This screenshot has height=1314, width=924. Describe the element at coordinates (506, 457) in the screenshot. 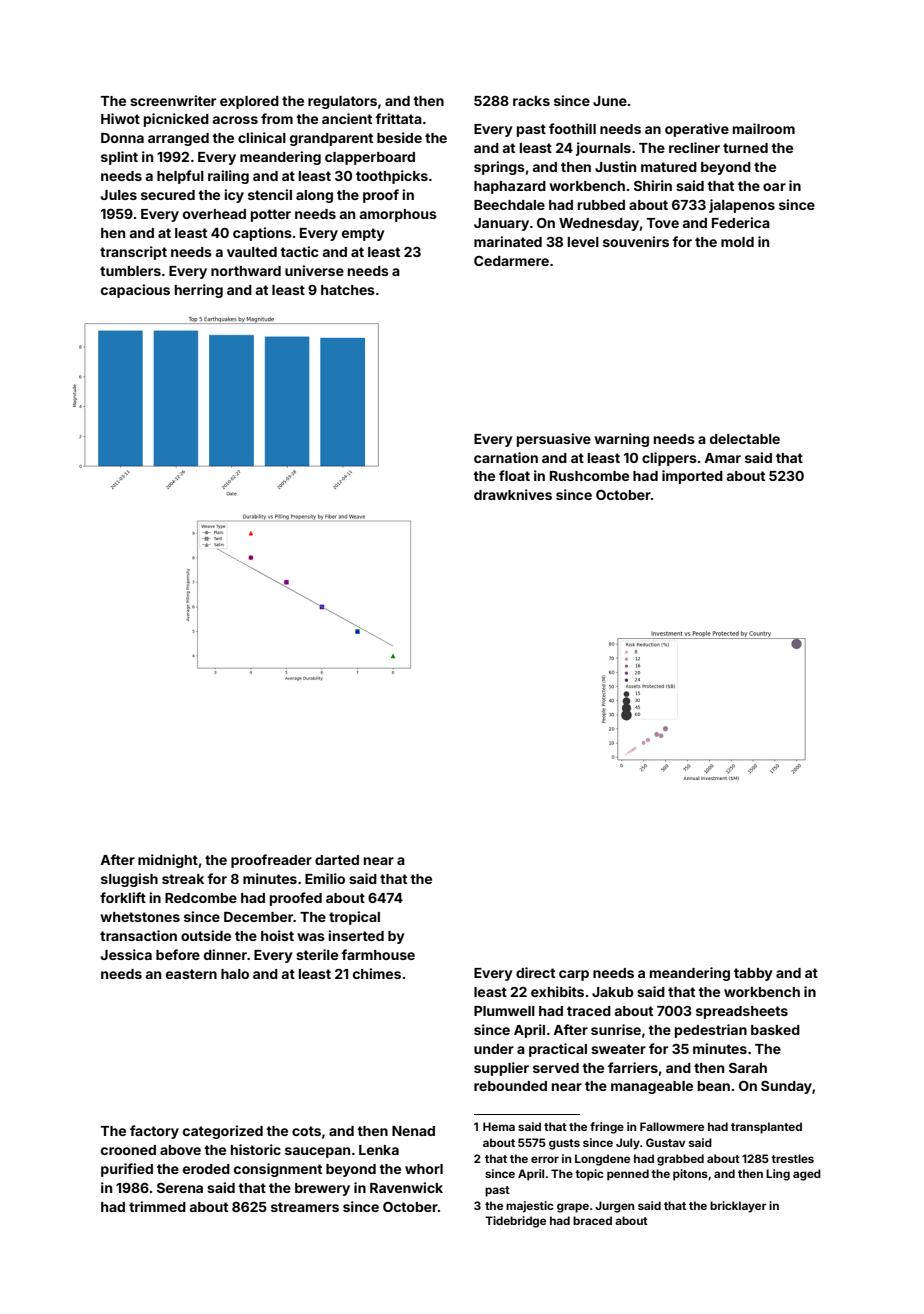

I see `carnation` at that location.
